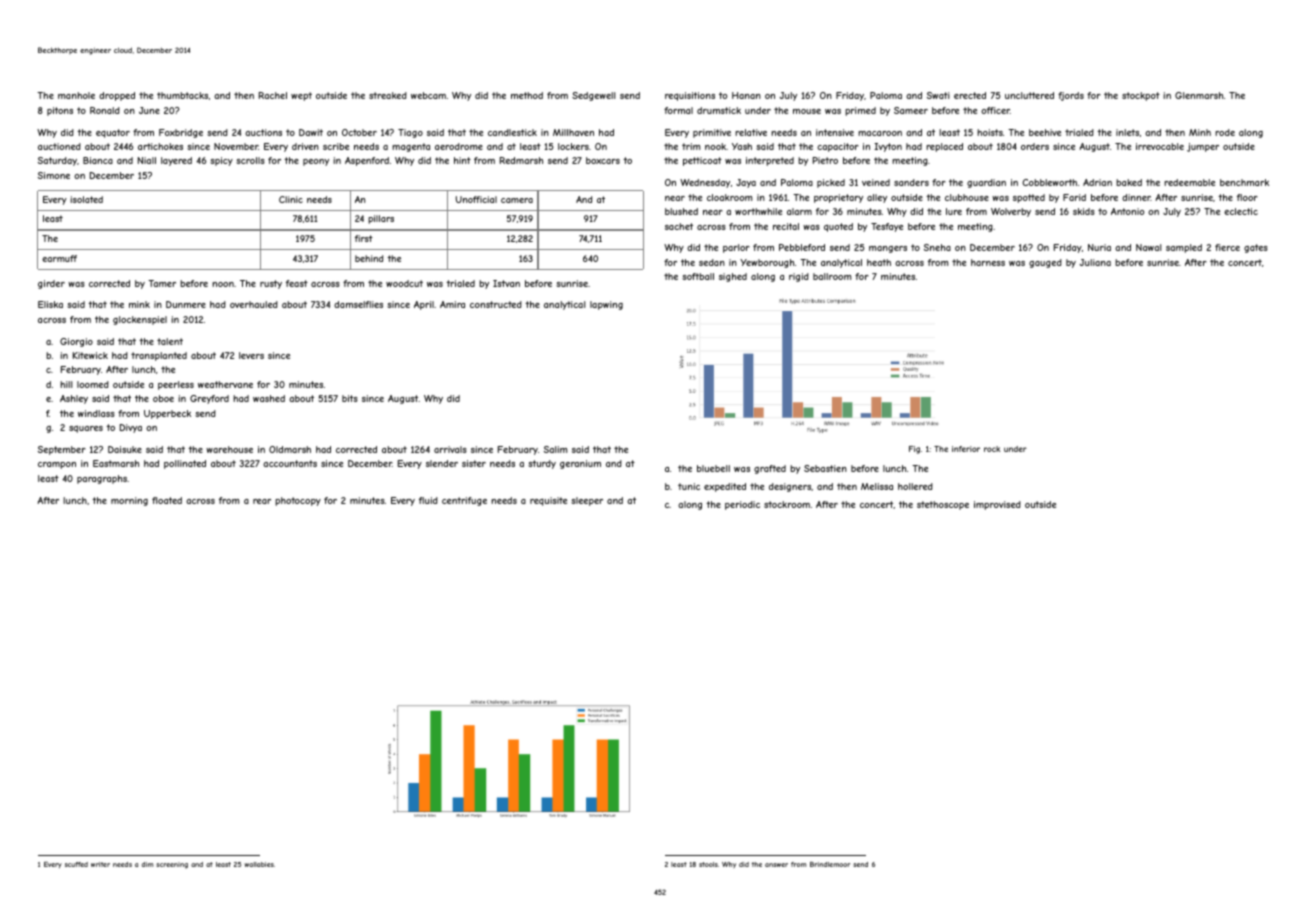  I want to click on orders, so click(1035, 146).
